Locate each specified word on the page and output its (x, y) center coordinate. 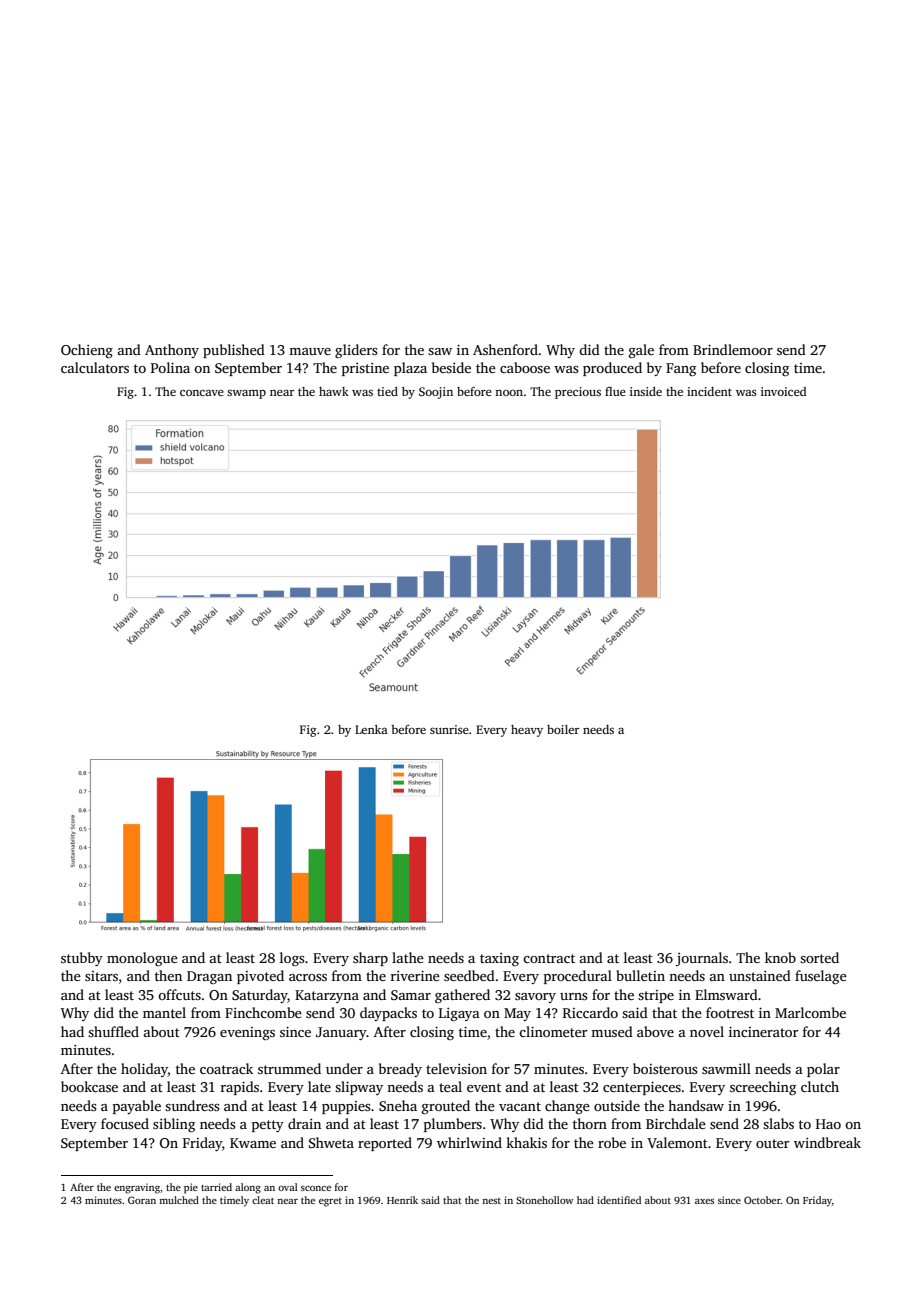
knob (780, 957)
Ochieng (87, 351)
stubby (82, 959)
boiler (563, 729)
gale (641, 351)
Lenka (371, 729)
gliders (356, 351)
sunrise (449, 729)
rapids (240, 1088)
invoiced (784, 391)
